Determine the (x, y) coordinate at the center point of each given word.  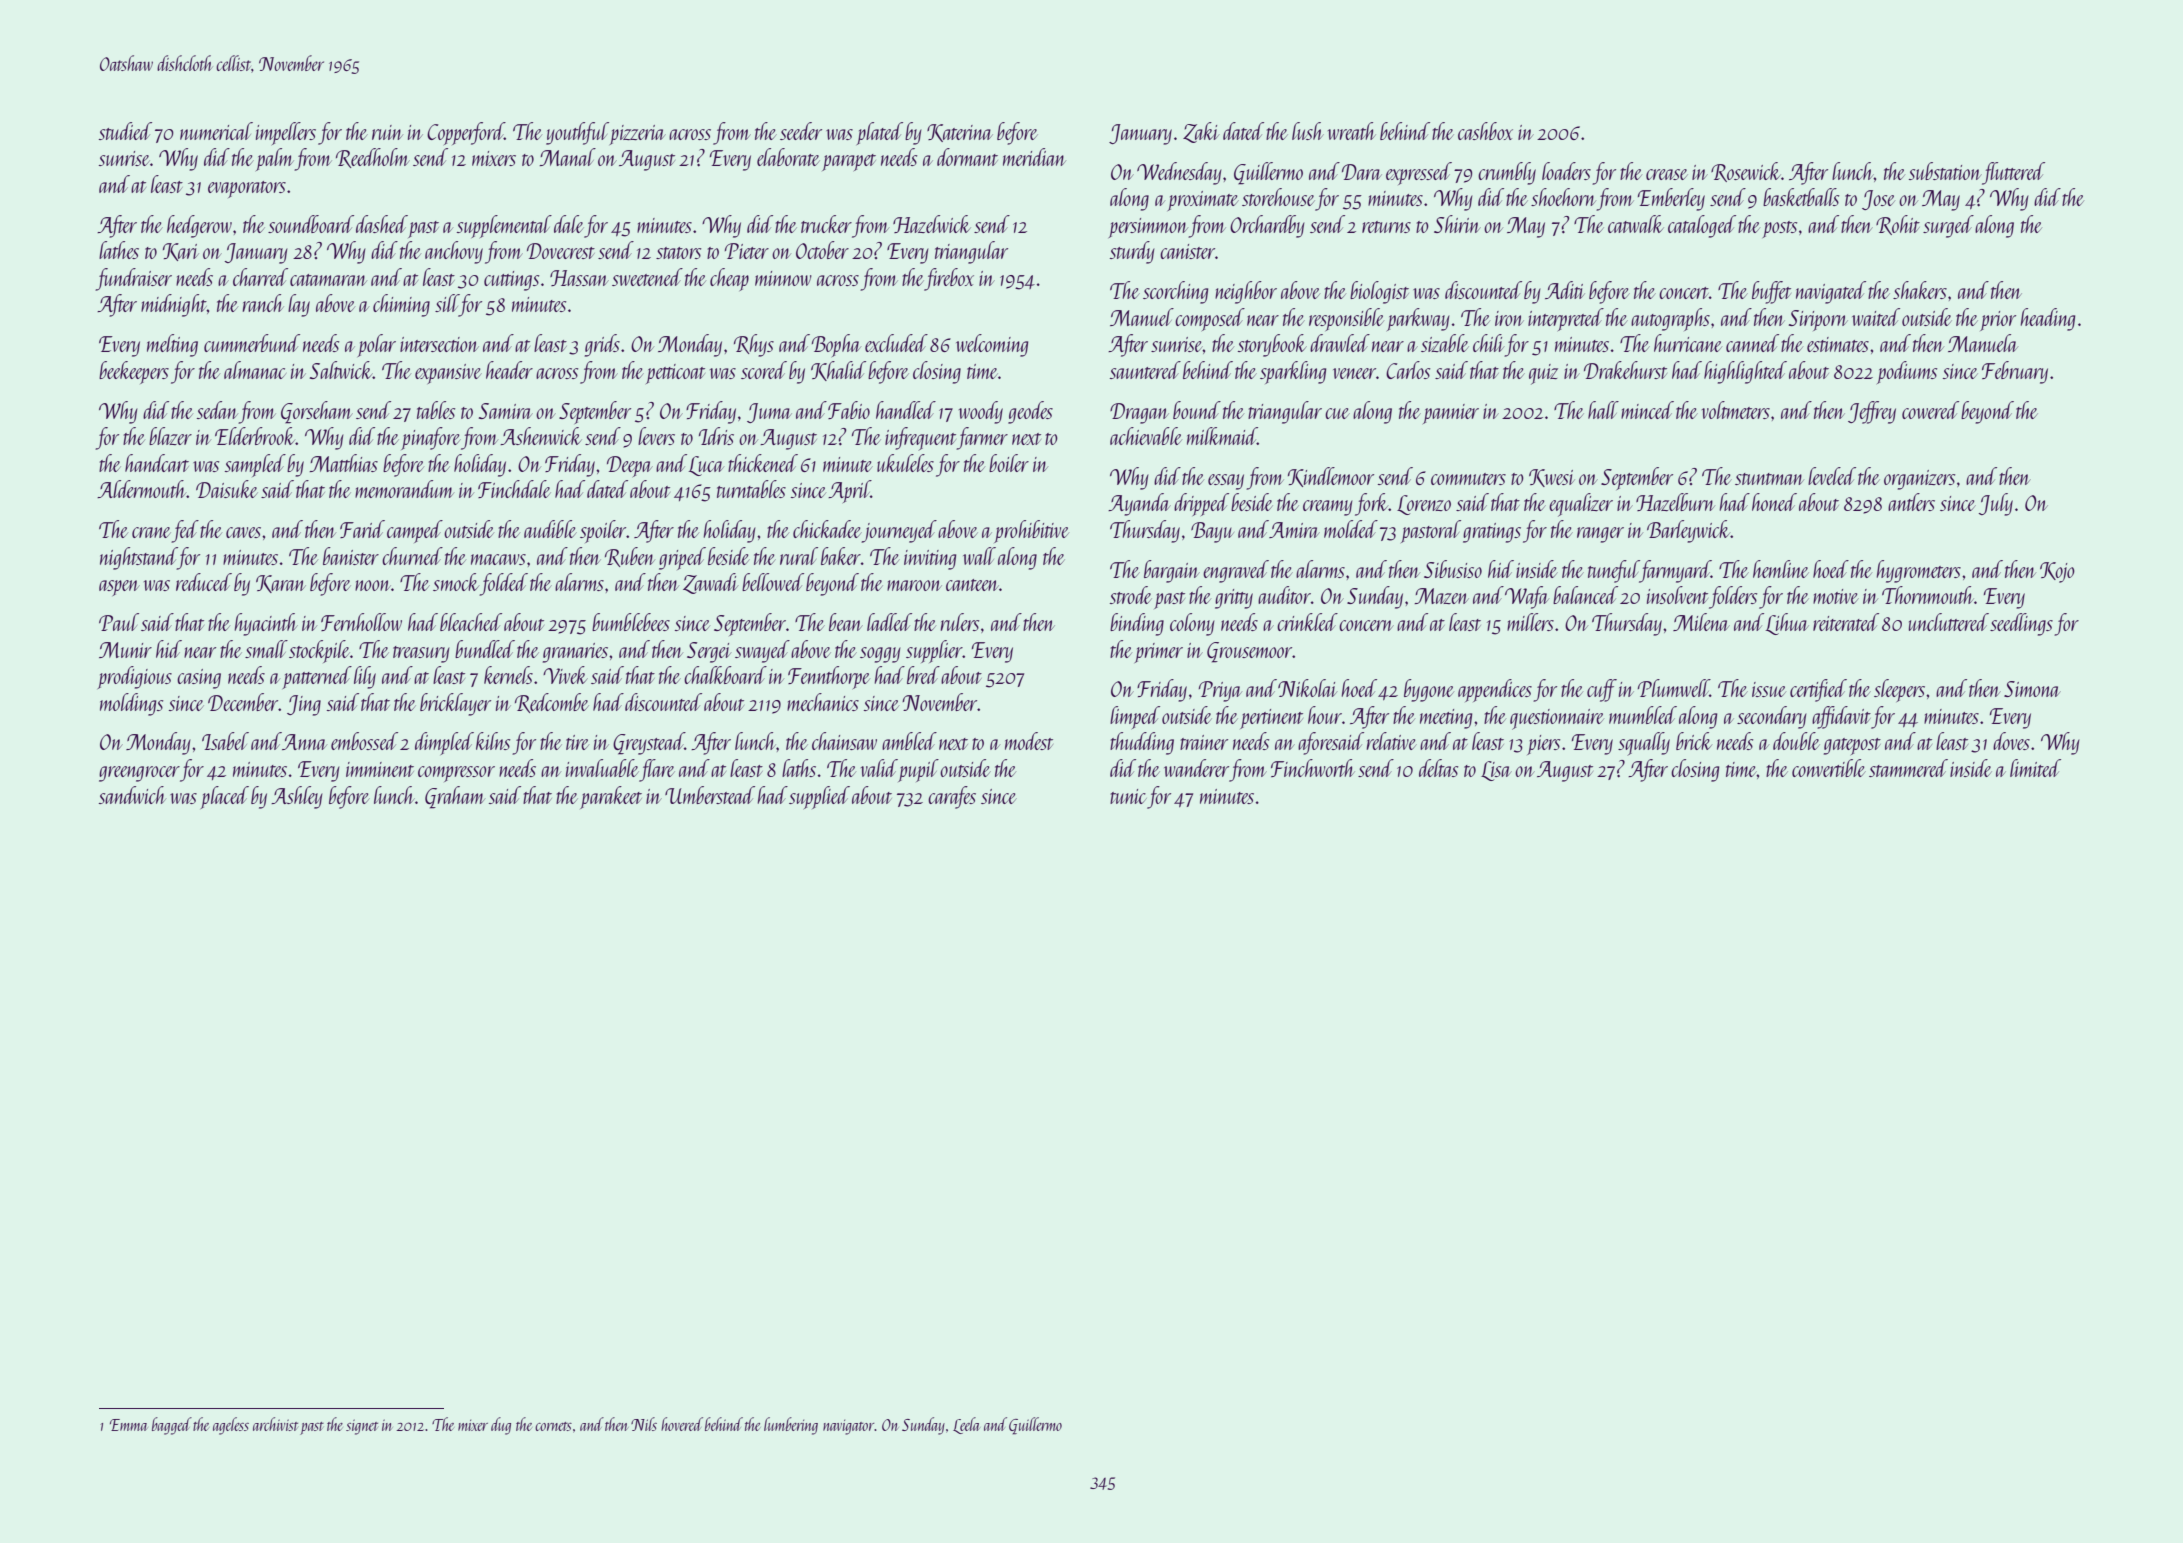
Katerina (960, 133)
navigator (848, 1427)
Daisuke (227, 489)
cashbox (1485, 131)
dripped (1201, 504)
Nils (644, 1424)
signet (362, 1427)
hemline (1781, 569)
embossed (364, 741)
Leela (966, 1425)
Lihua (1787, 624)
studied (125, 131)
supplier (934, 651)
